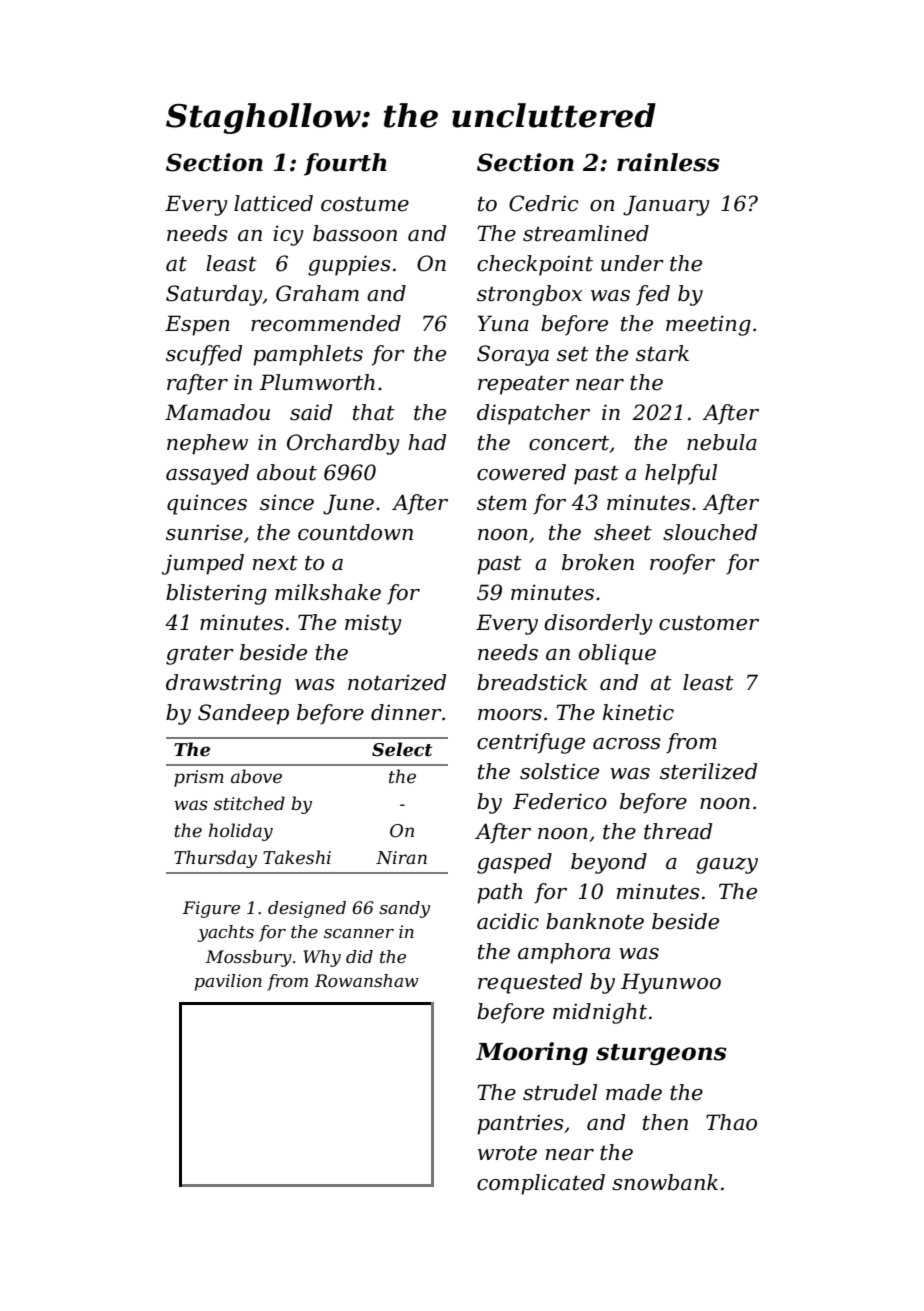 This screenshot has height=1311, width=924. What do you see at coordinates (560, 1092) in the screenshot?
I see `strudel` at bounding box center [560, 1092].
